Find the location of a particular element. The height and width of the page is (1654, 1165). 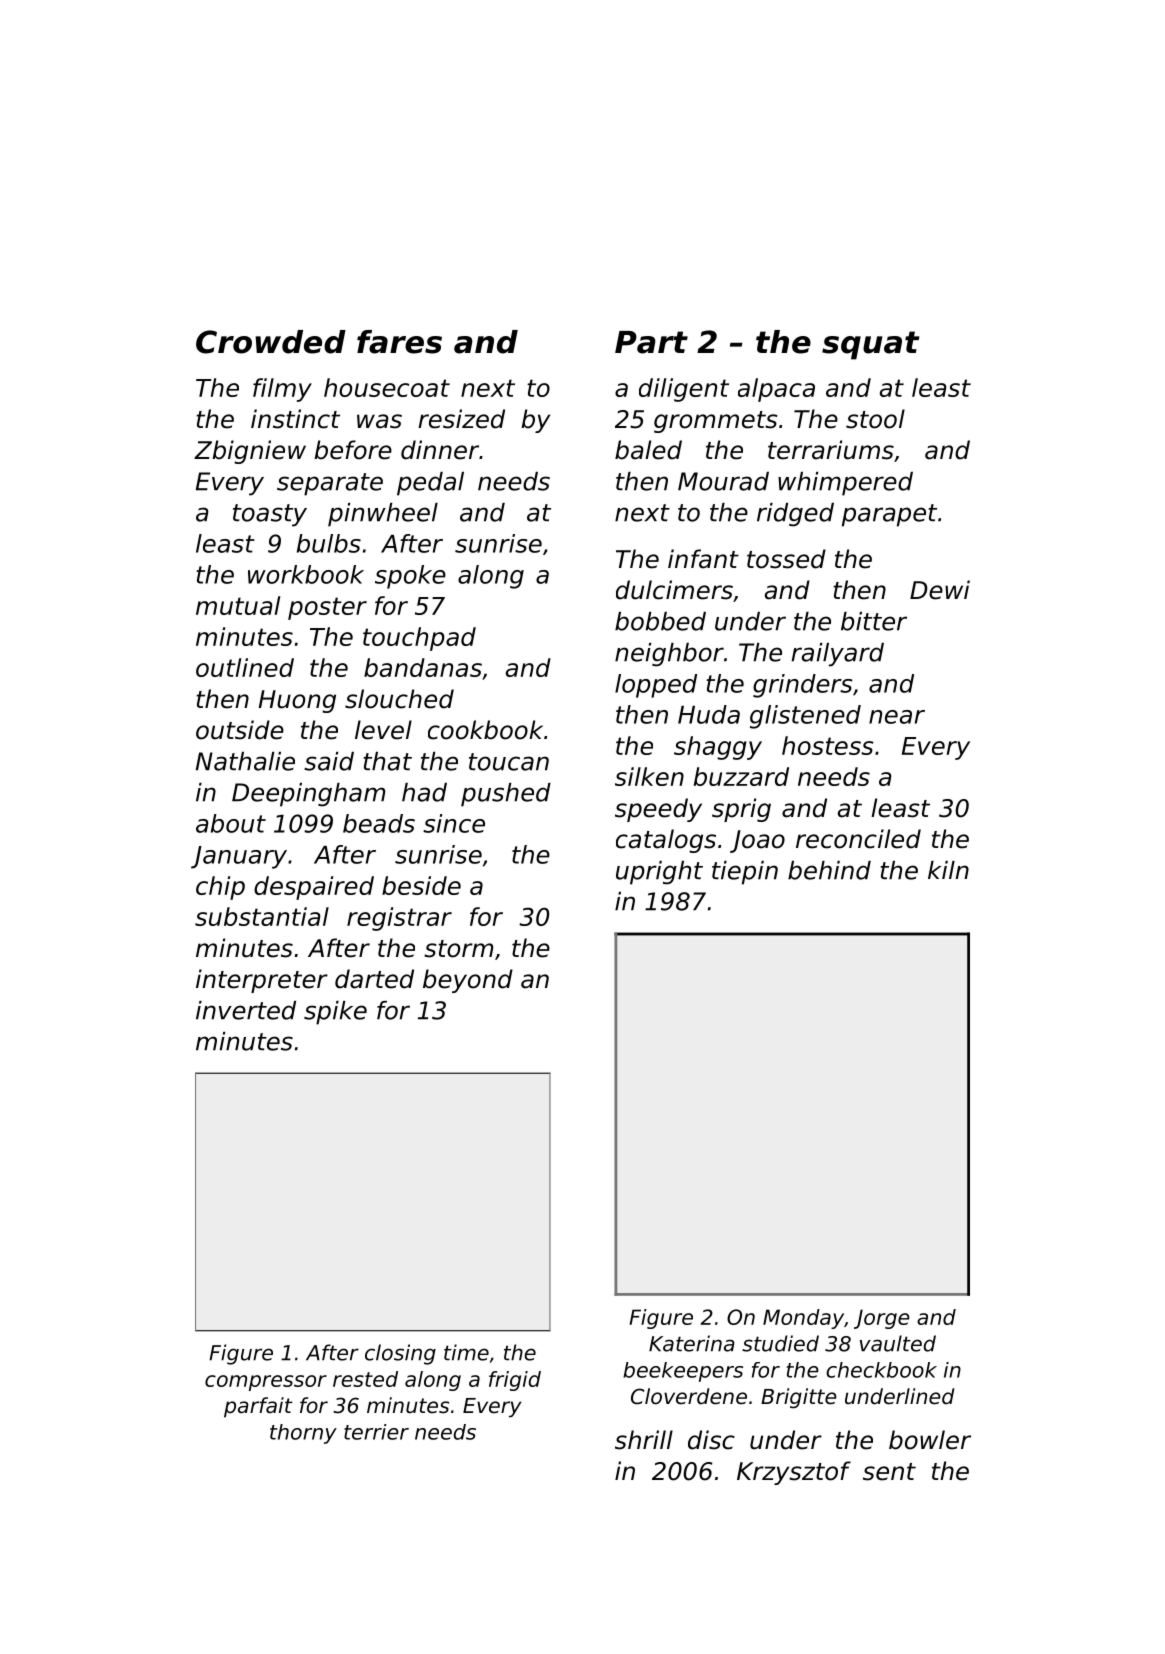

beads is located at coordinates (379, 823).
